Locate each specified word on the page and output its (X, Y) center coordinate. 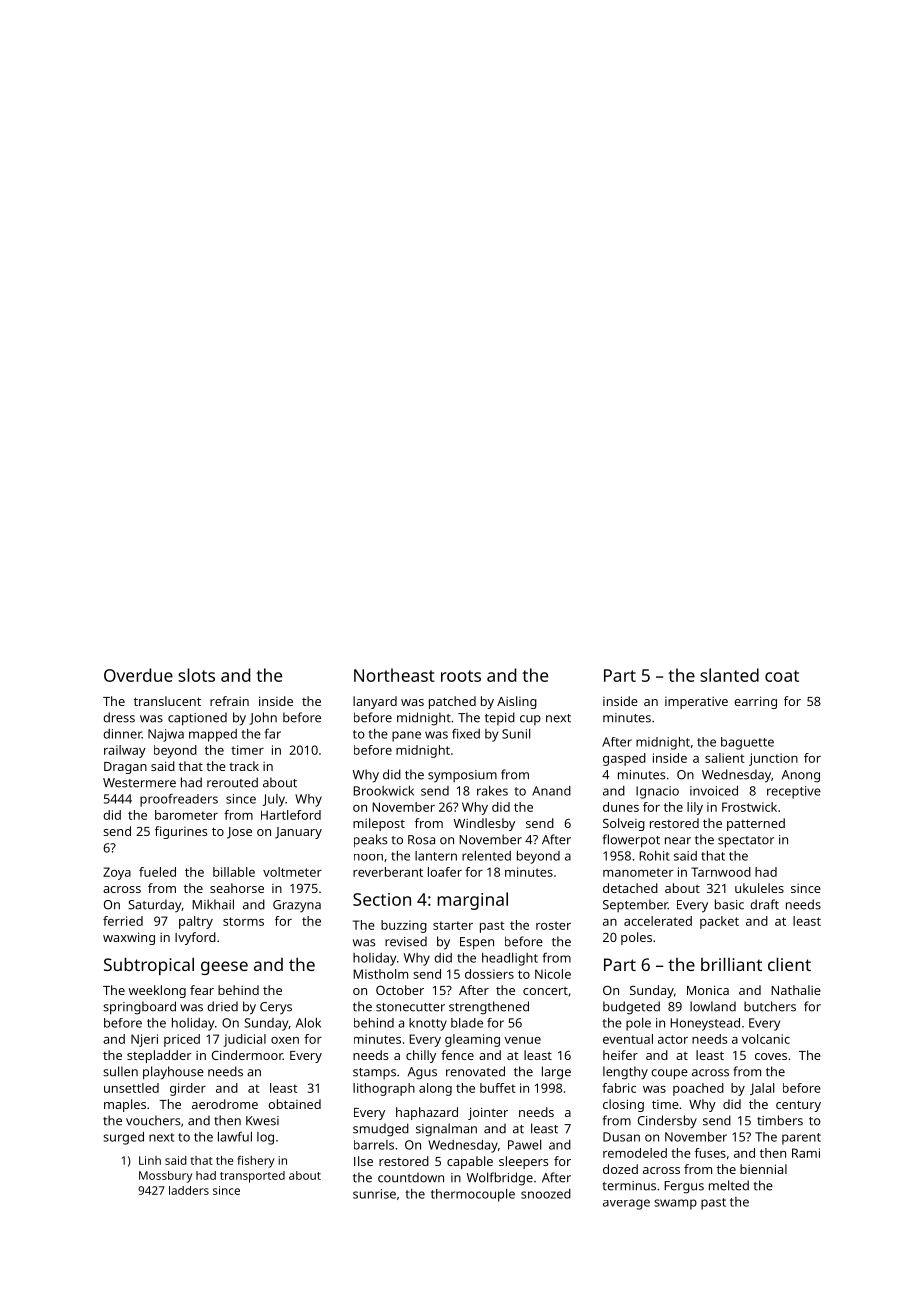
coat (782, 676)
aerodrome (225, 1104)
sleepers (523, 1162)
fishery (255, 1162)
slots (196, 675)
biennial (763, 1169)
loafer (445, 872)
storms (243, 921)
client (789, 964)
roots (461, 676)
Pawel (524, 1145)
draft (764, 904)
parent (801, 1139)
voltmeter (292, 872)
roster (553, 925)
